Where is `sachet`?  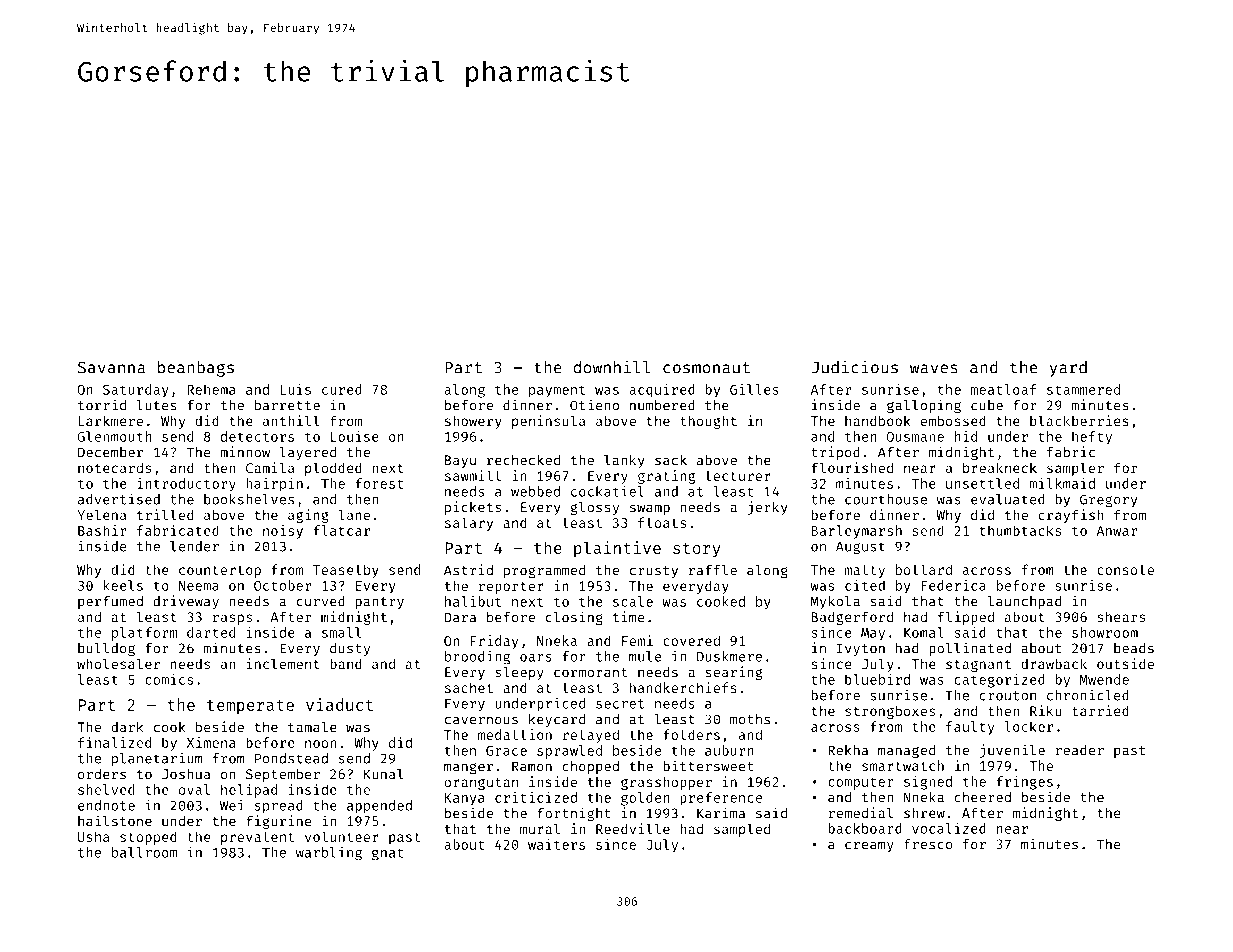 sachet is located at coordinates (469, 687).
